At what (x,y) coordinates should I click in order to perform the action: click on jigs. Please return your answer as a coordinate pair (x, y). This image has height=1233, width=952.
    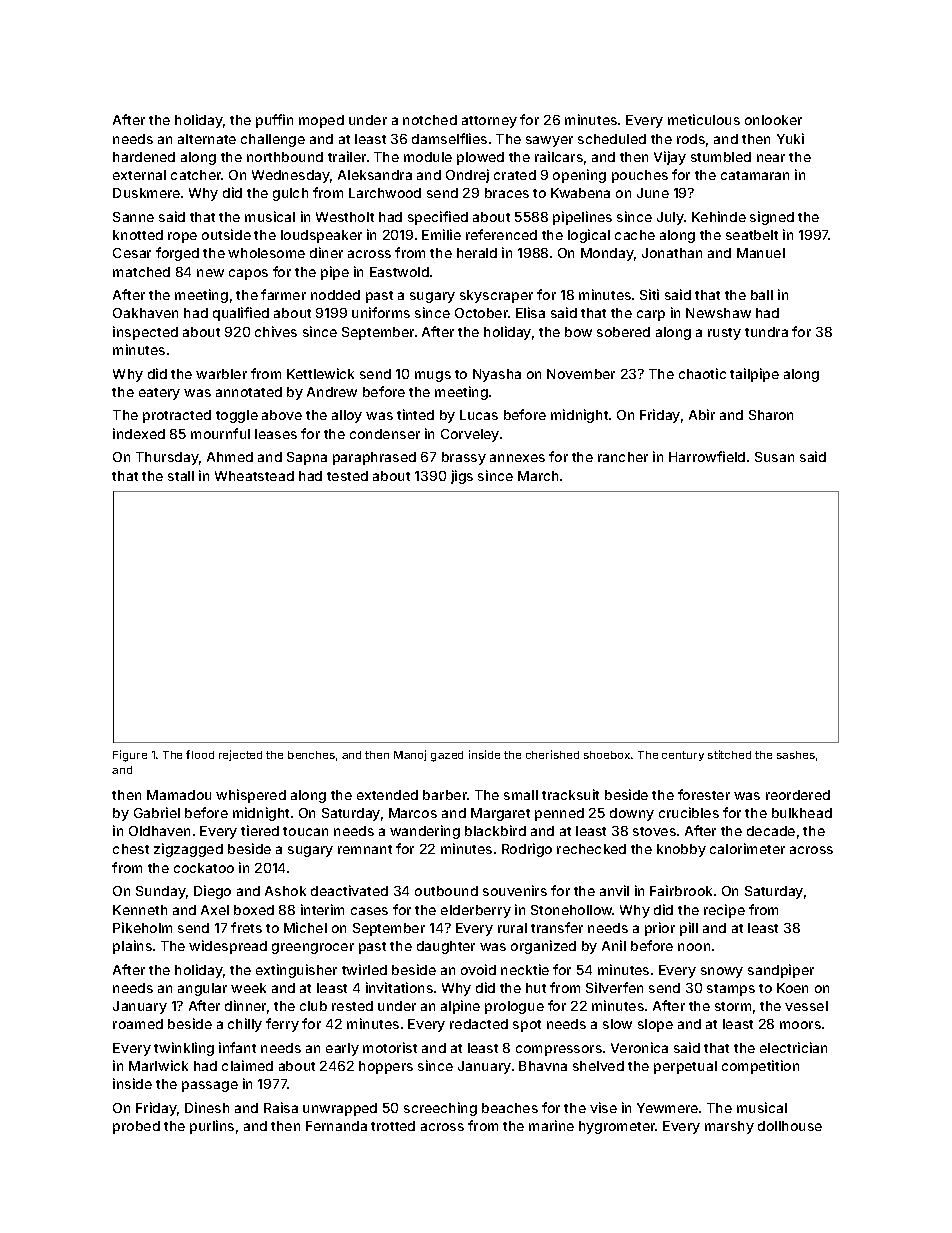
    Looking at the image, I should click on (462, 477).
